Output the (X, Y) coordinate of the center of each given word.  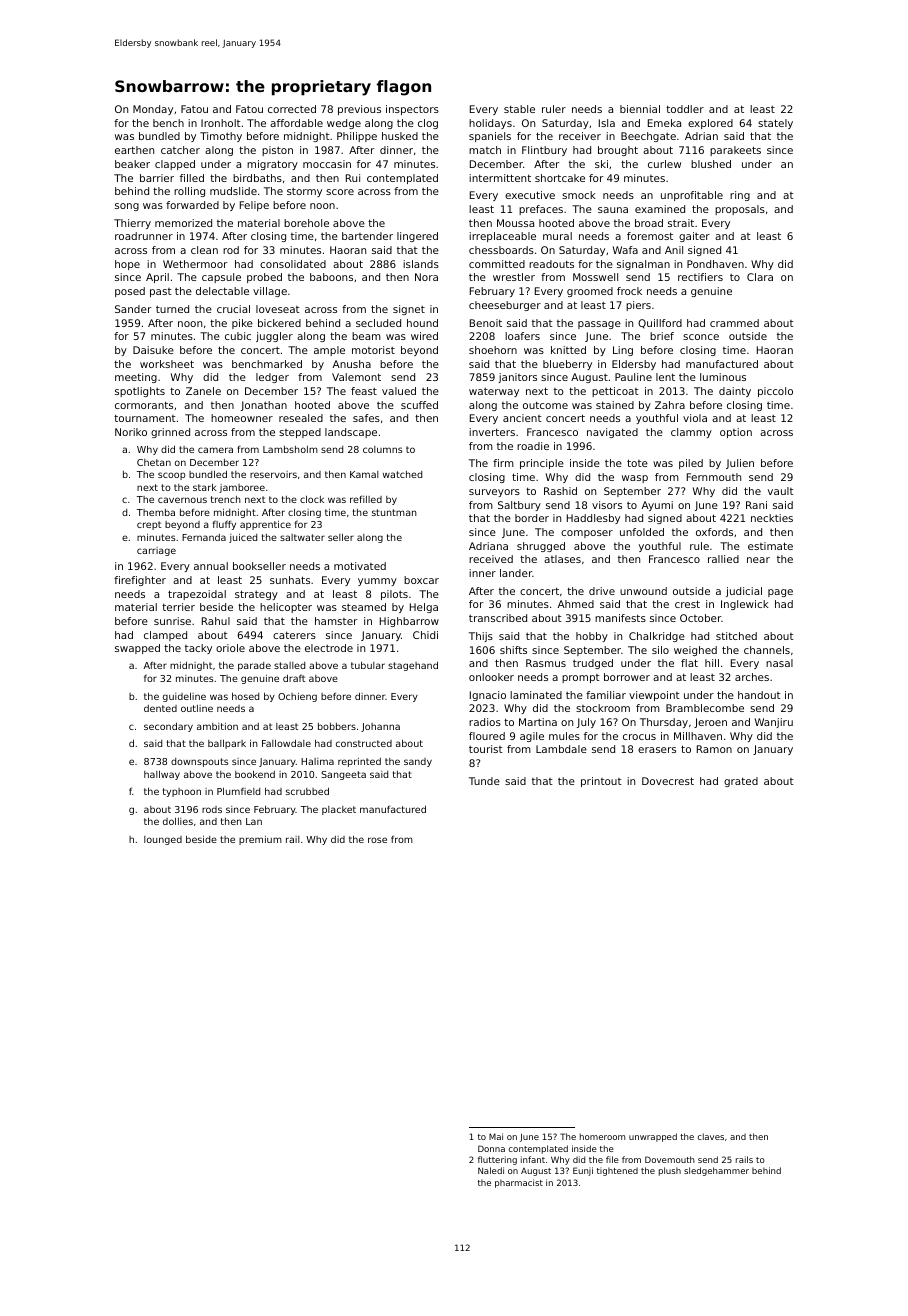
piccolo (775, 392)
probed (264, 278)
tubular (368, 665)
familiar (606, 695)
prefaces (541, 210)
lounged (163, 840)
